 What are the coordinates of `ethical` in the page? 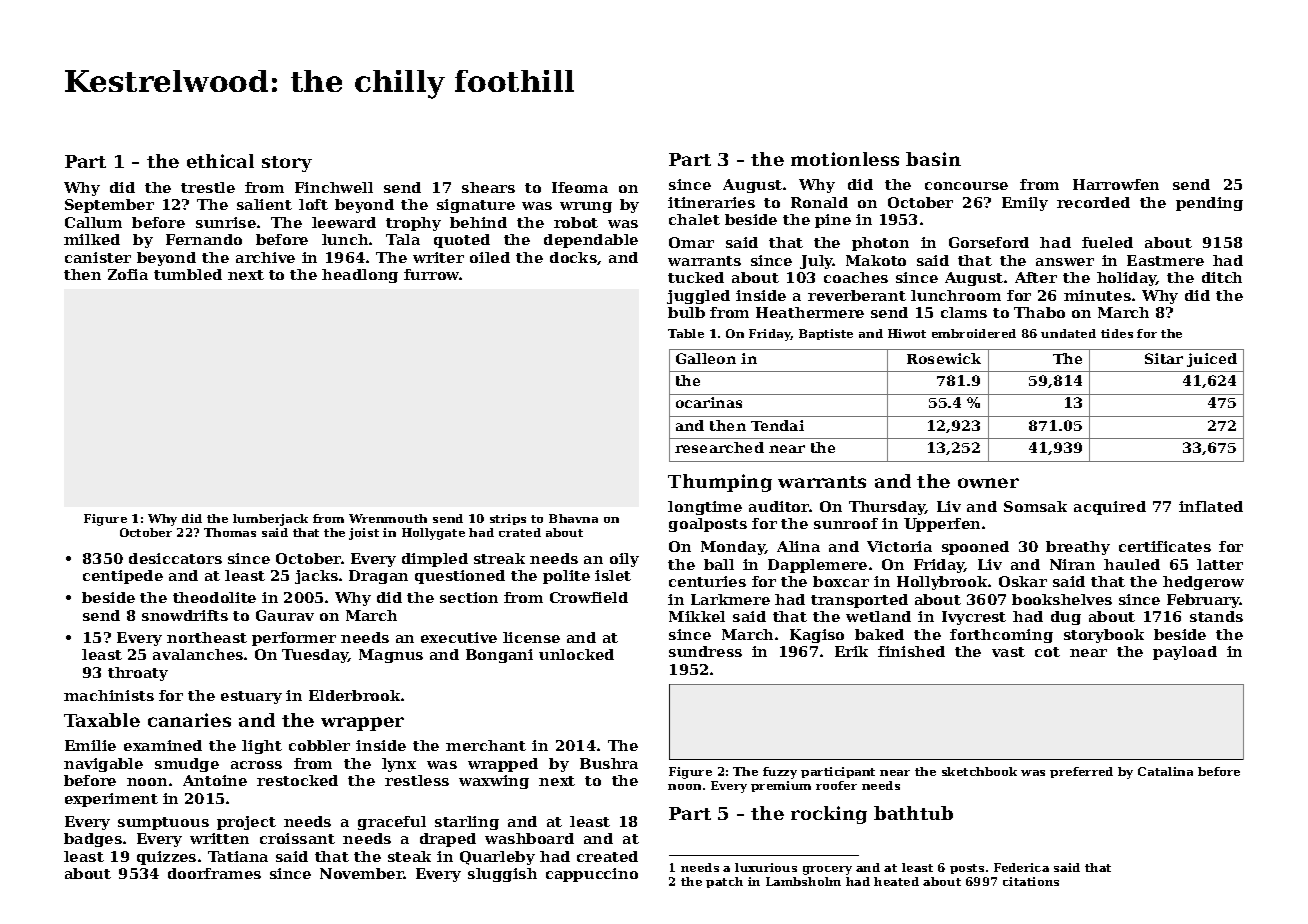 It's located at (220, 161).
